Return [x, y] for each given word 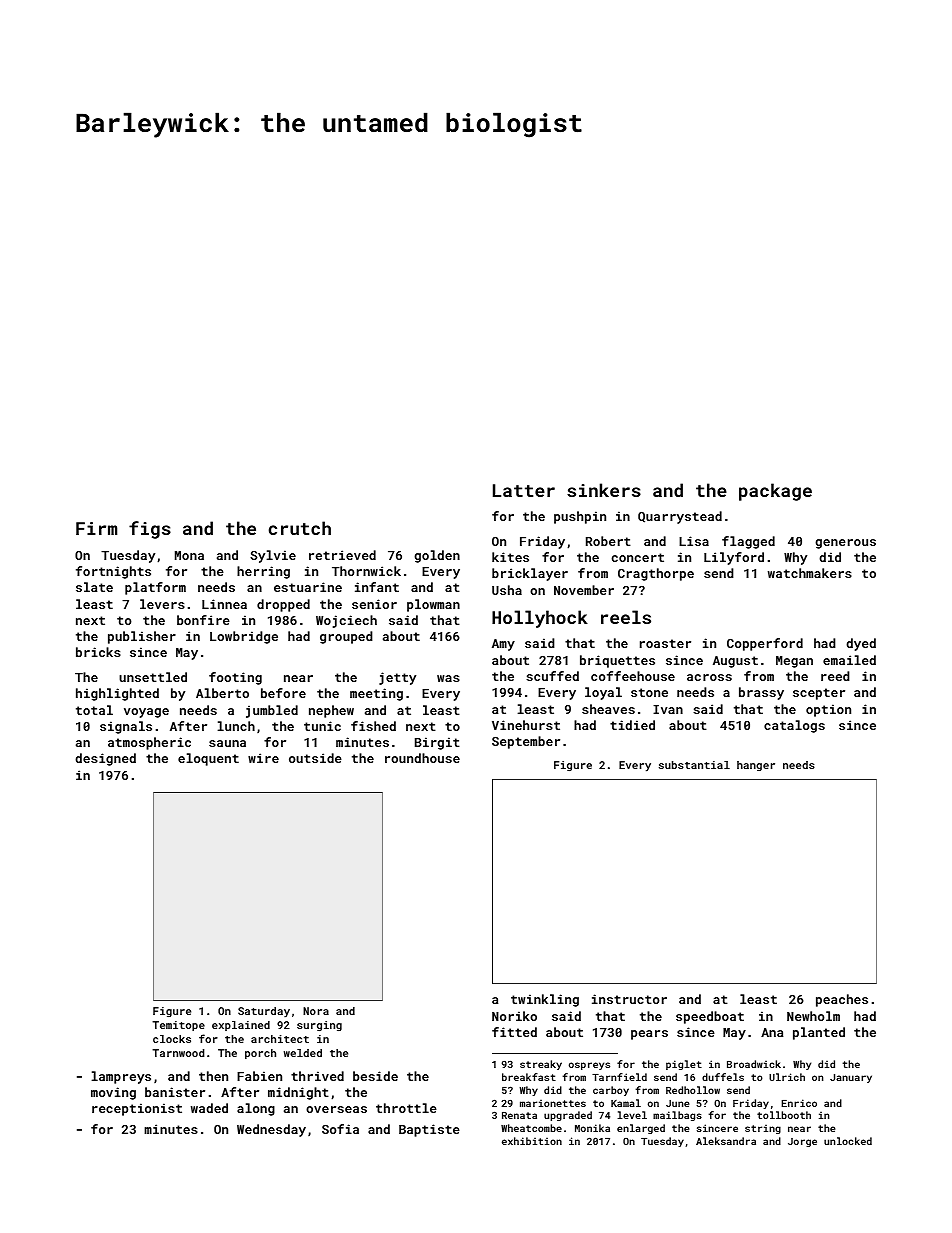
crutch [300, 528]
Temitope [178, 1026]
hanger [756, 766]
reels [626, 617]
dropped [283, 605]
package [775, 492]
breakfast [529, 1077]
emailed [849, 660]
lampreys [121, 1077]
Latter [524, 490]
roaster [665, 643]
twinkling [545, 1000]
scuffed [552, 676]
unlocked [848, 1141]
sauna [227, 743]
